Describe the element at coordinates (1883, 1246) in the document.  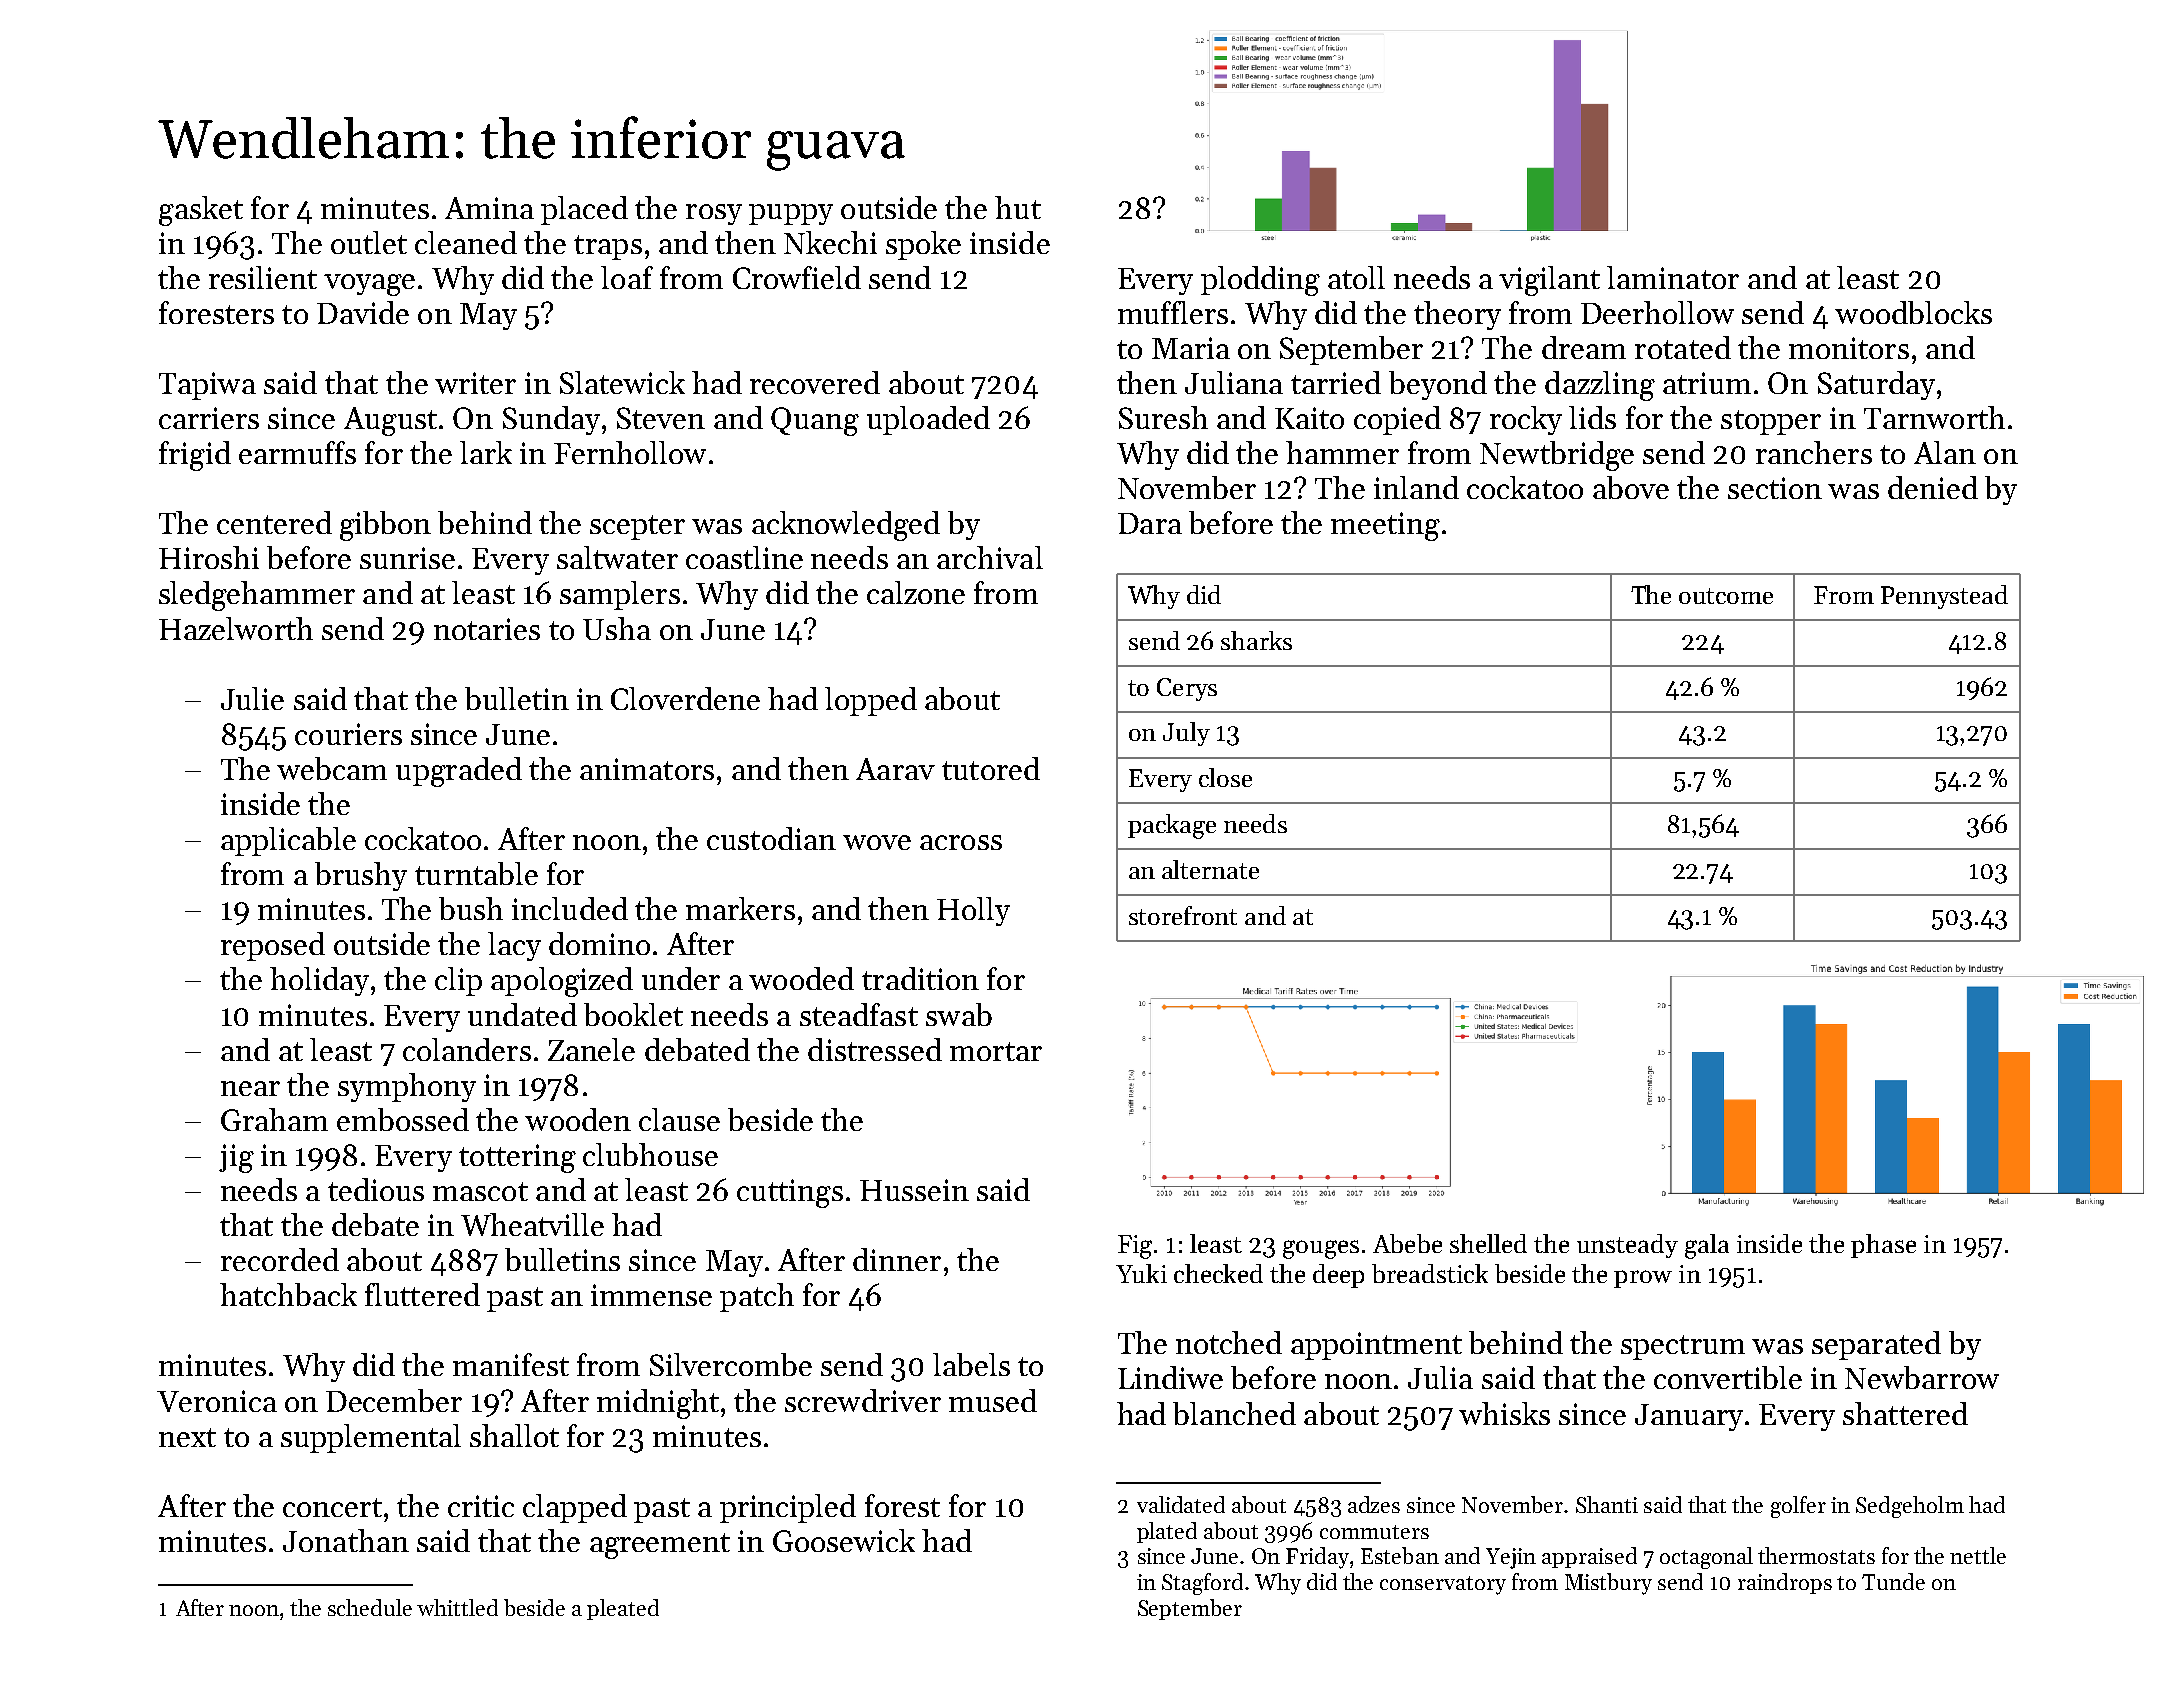
I see `phase` at that location.
